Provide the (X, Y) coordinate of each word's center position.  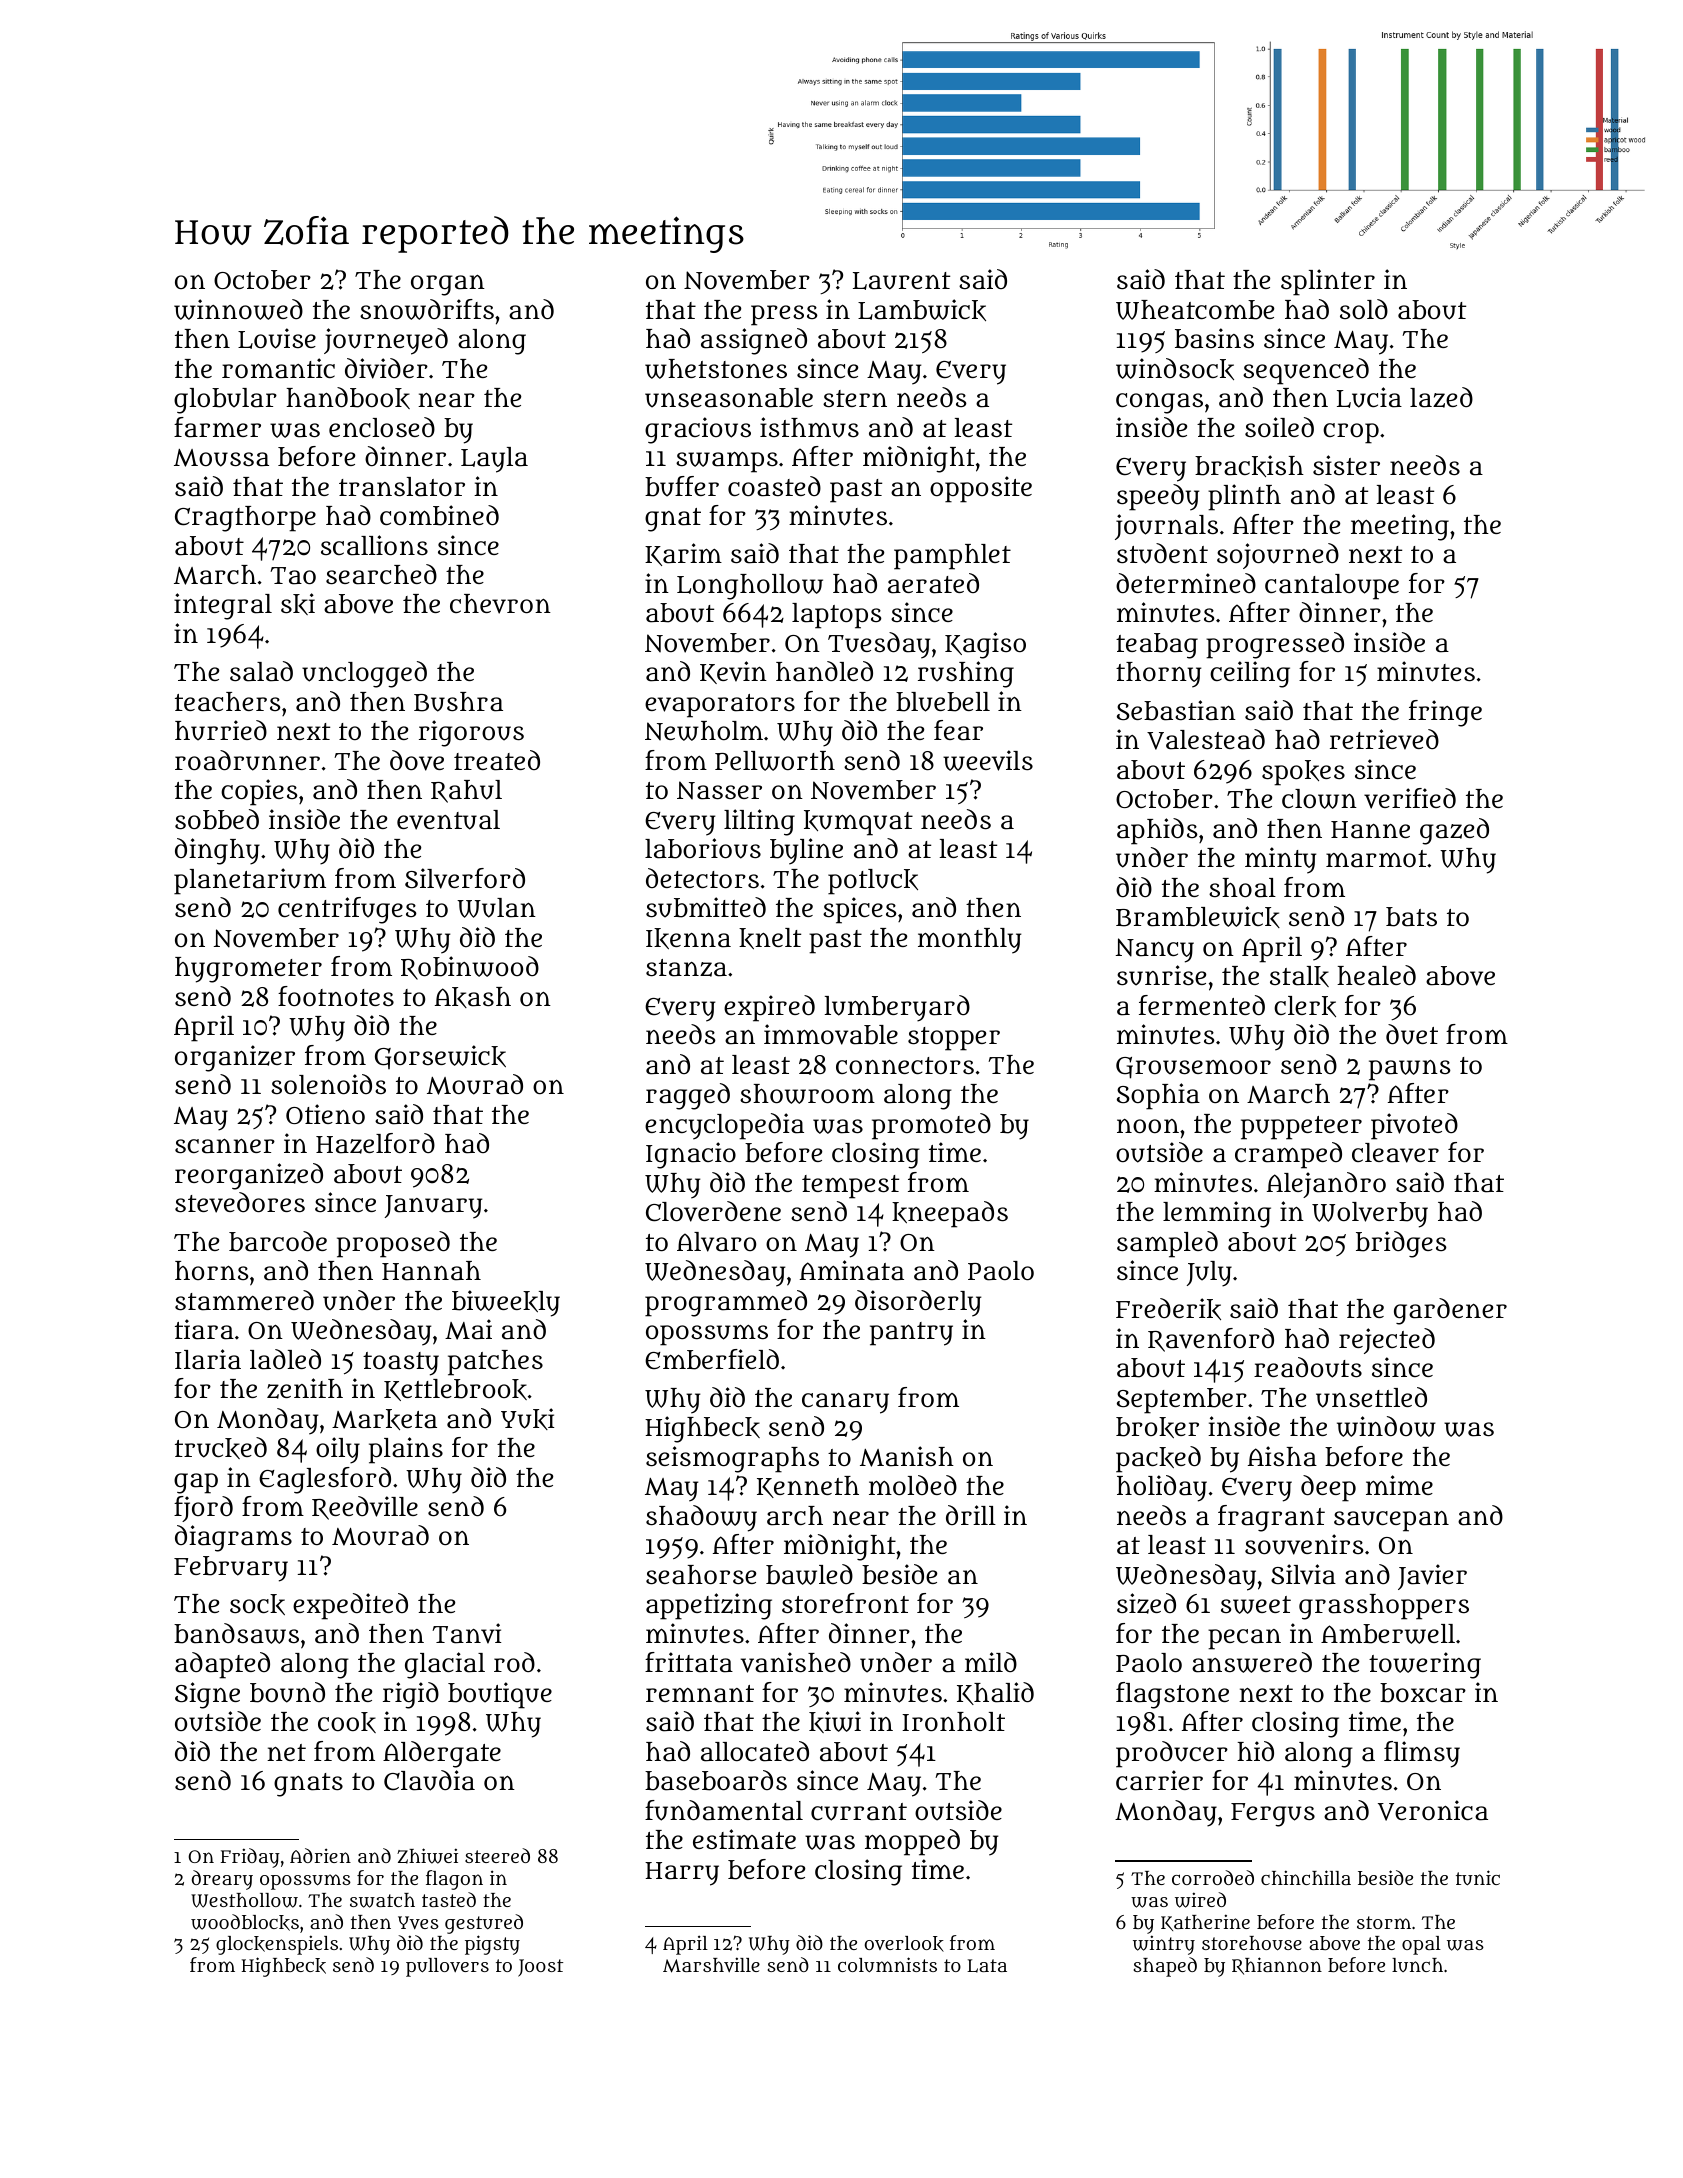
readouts (1308, 1367)
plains (406, 1450)
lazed (1441, 397)
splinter (1328, 282)
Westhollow (244, 1900)
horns (212, 1270)
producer (1172, 1754)
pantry (911, 1334)
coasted (774, 486)
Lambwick (922, 310)
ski (298, 604)
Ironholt (953, 1721)
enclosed (382, 427)
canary (845, 1403)
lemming (1217, 1214)
